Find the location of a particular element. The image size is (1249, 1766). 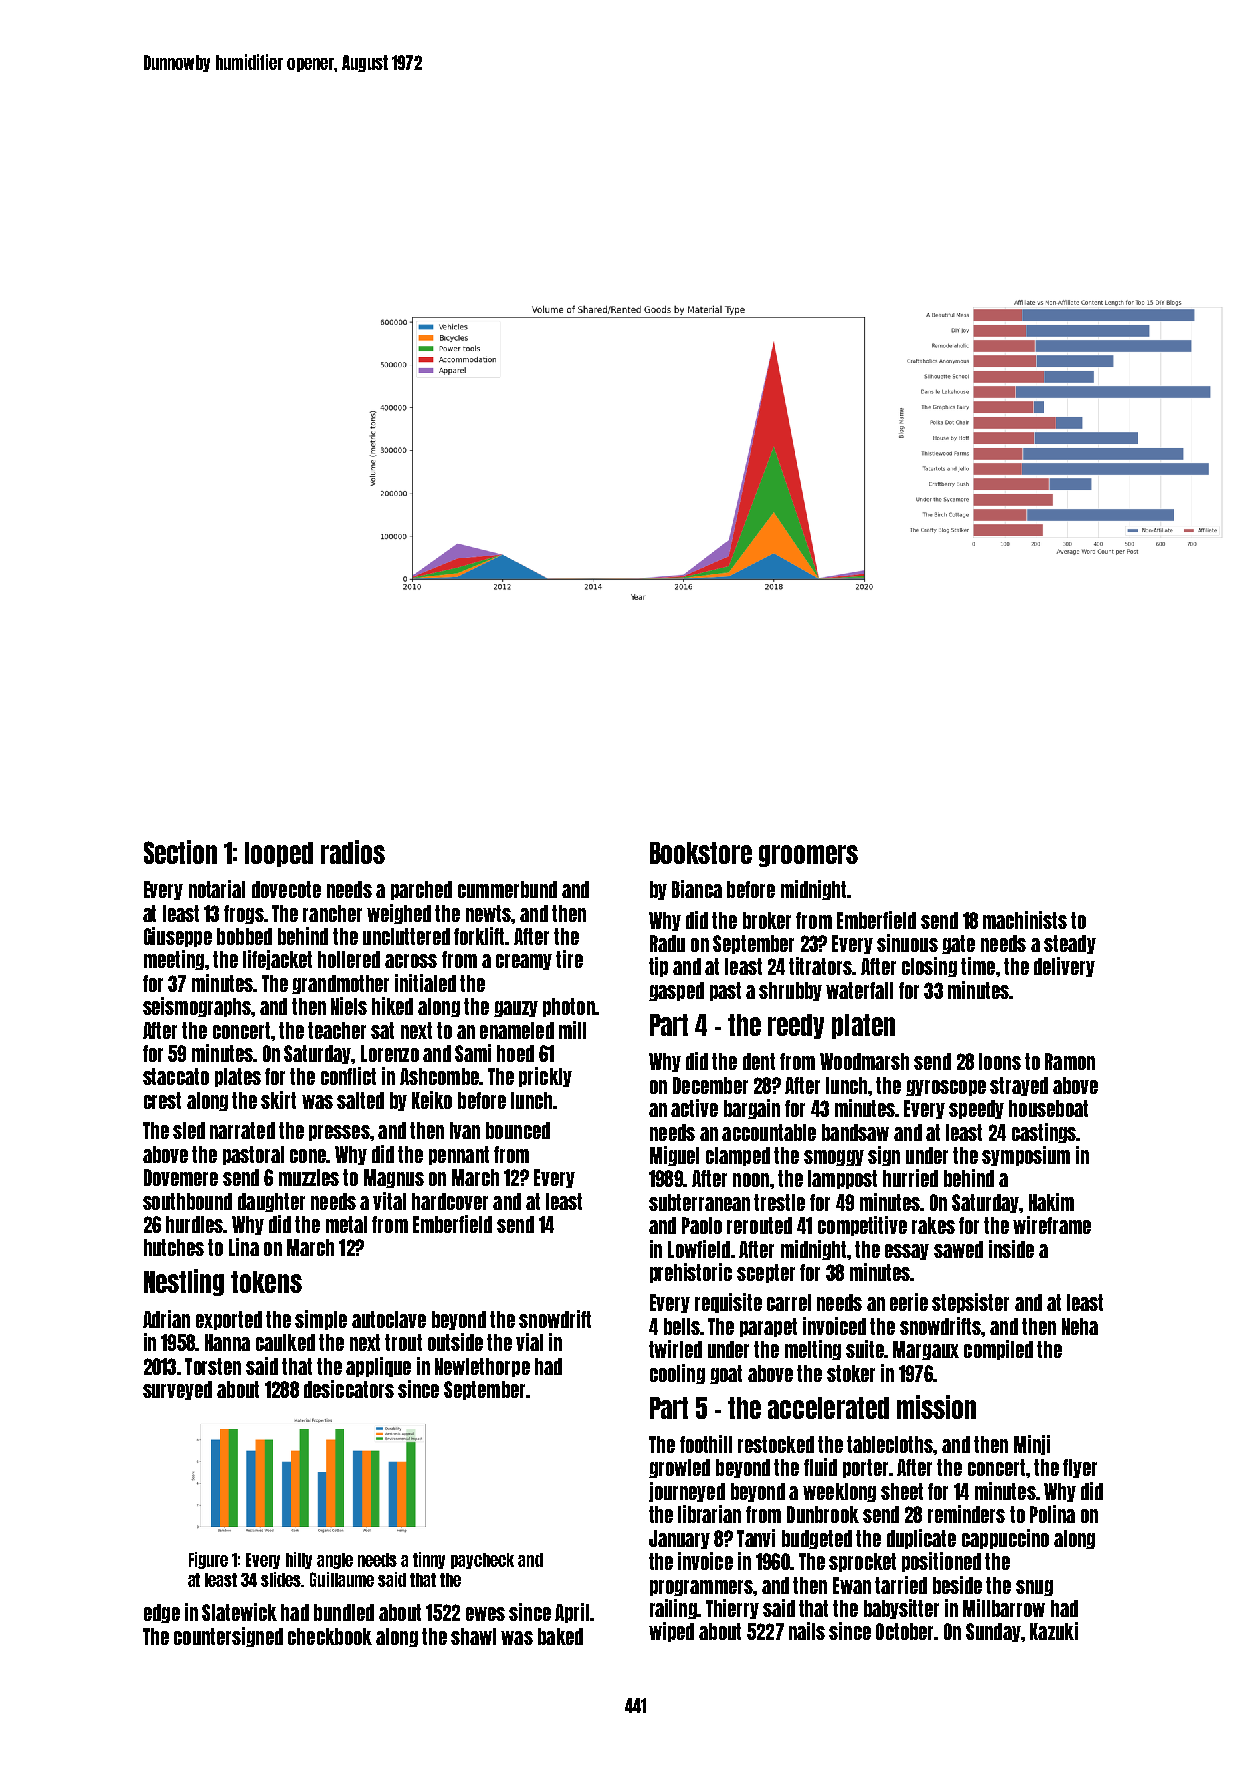

cappuccino is located at coordinates (1005, 1539).
